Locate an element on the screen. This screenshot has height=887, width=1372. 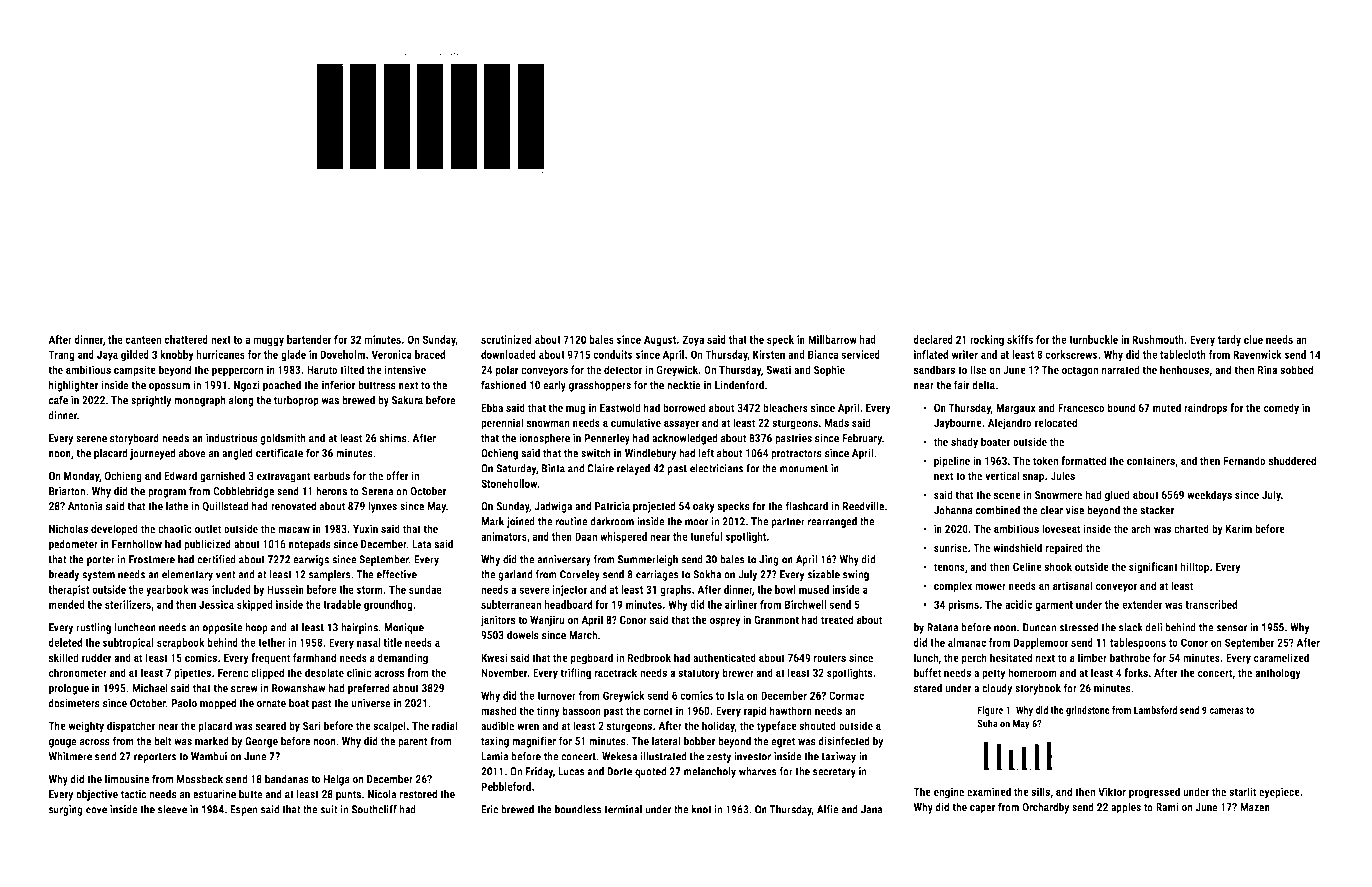
Nicholas is located at coordinates (68, 528).
